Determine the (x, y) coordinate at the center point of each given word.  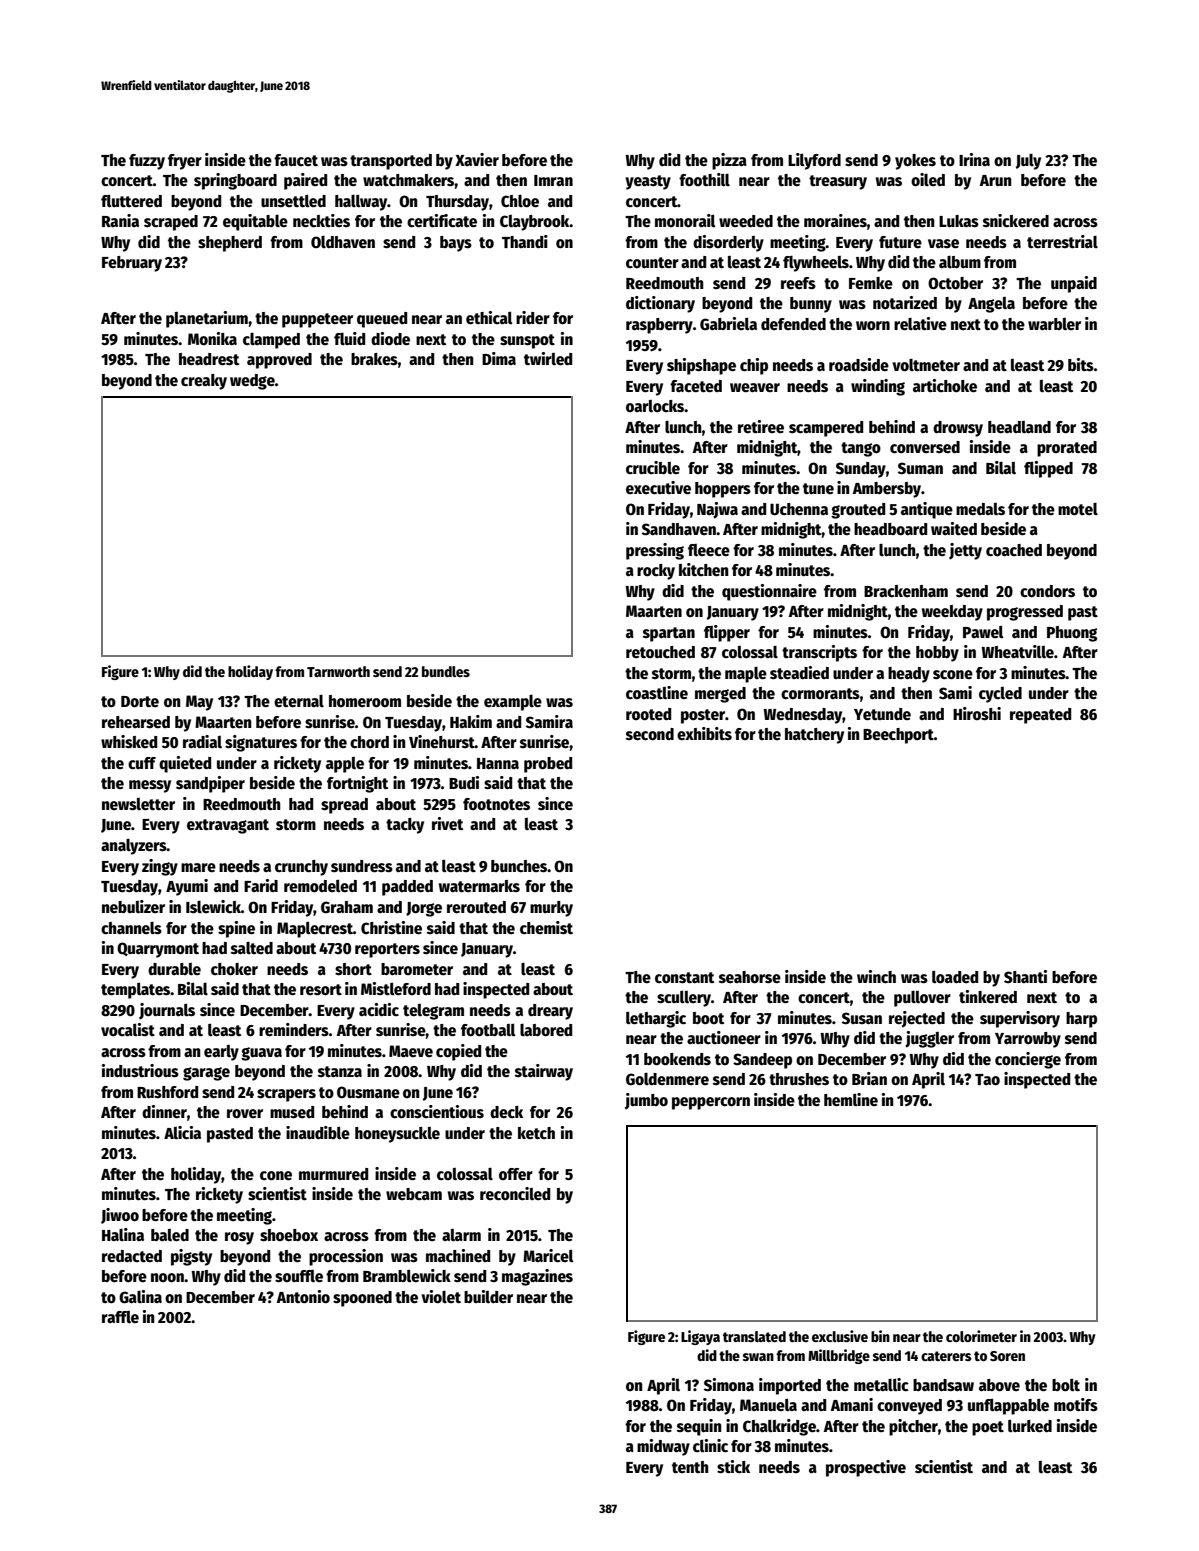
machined (458, 1256)
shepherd (230, 244)
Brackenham (906, 591)
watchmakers (409, 180)
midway (663, 1447)
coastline (657, 692)
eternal (299, 701)
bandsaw (943, 1385)
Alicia (182, 1133)
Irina (974, 159)
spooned (362, 1299)
